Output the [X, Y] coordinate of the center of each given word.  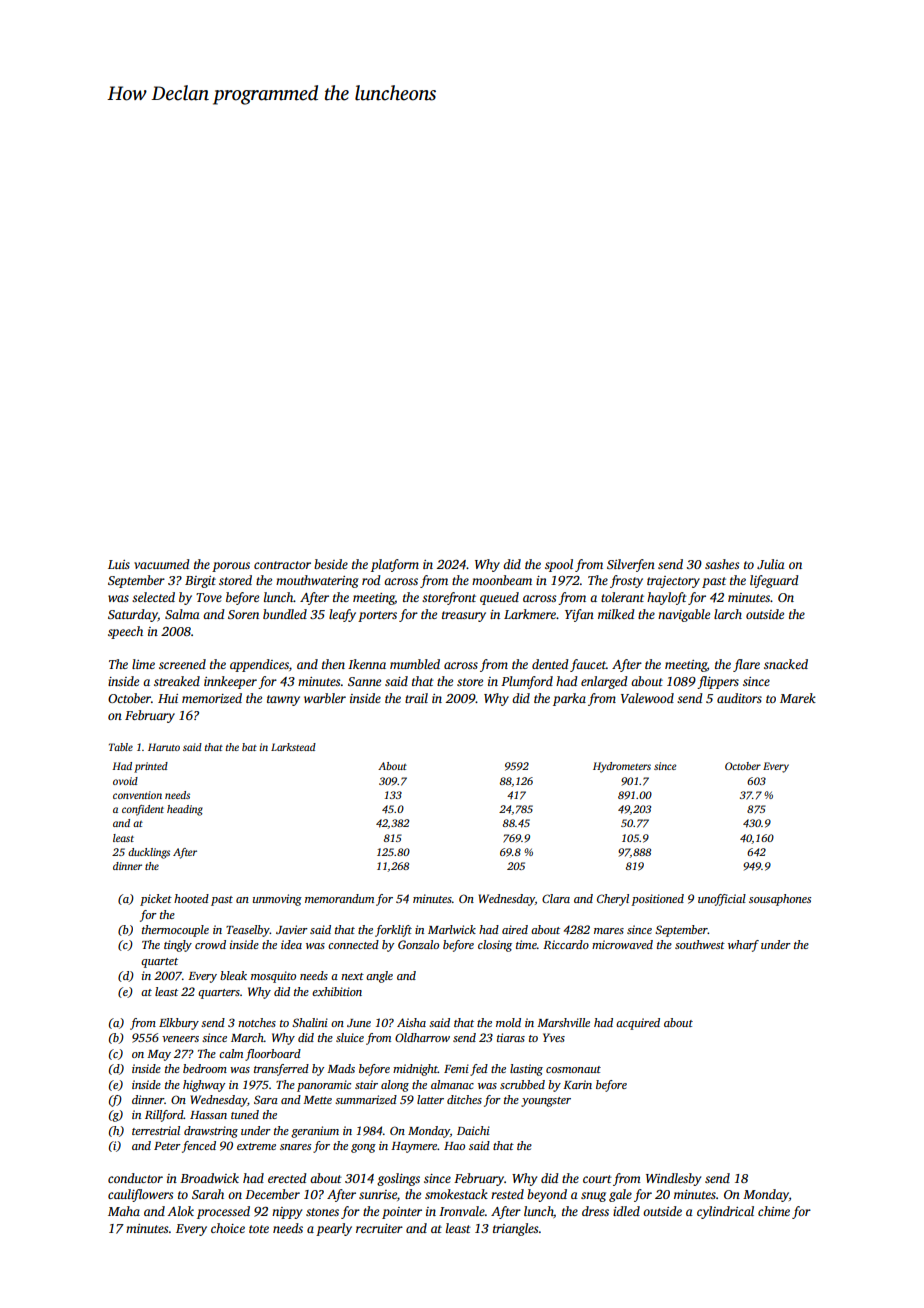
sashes [722, 564]
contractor [282, 565]
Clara [556, 898]
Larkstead [293, 747]
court [597, 1179]
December [272, 1194]
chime [774, 1211]
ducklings [149, 853]
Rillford [164, 1116]
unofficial [722, 900]
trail [416, 698]
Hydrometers [622, 767]
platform [395, 565]
